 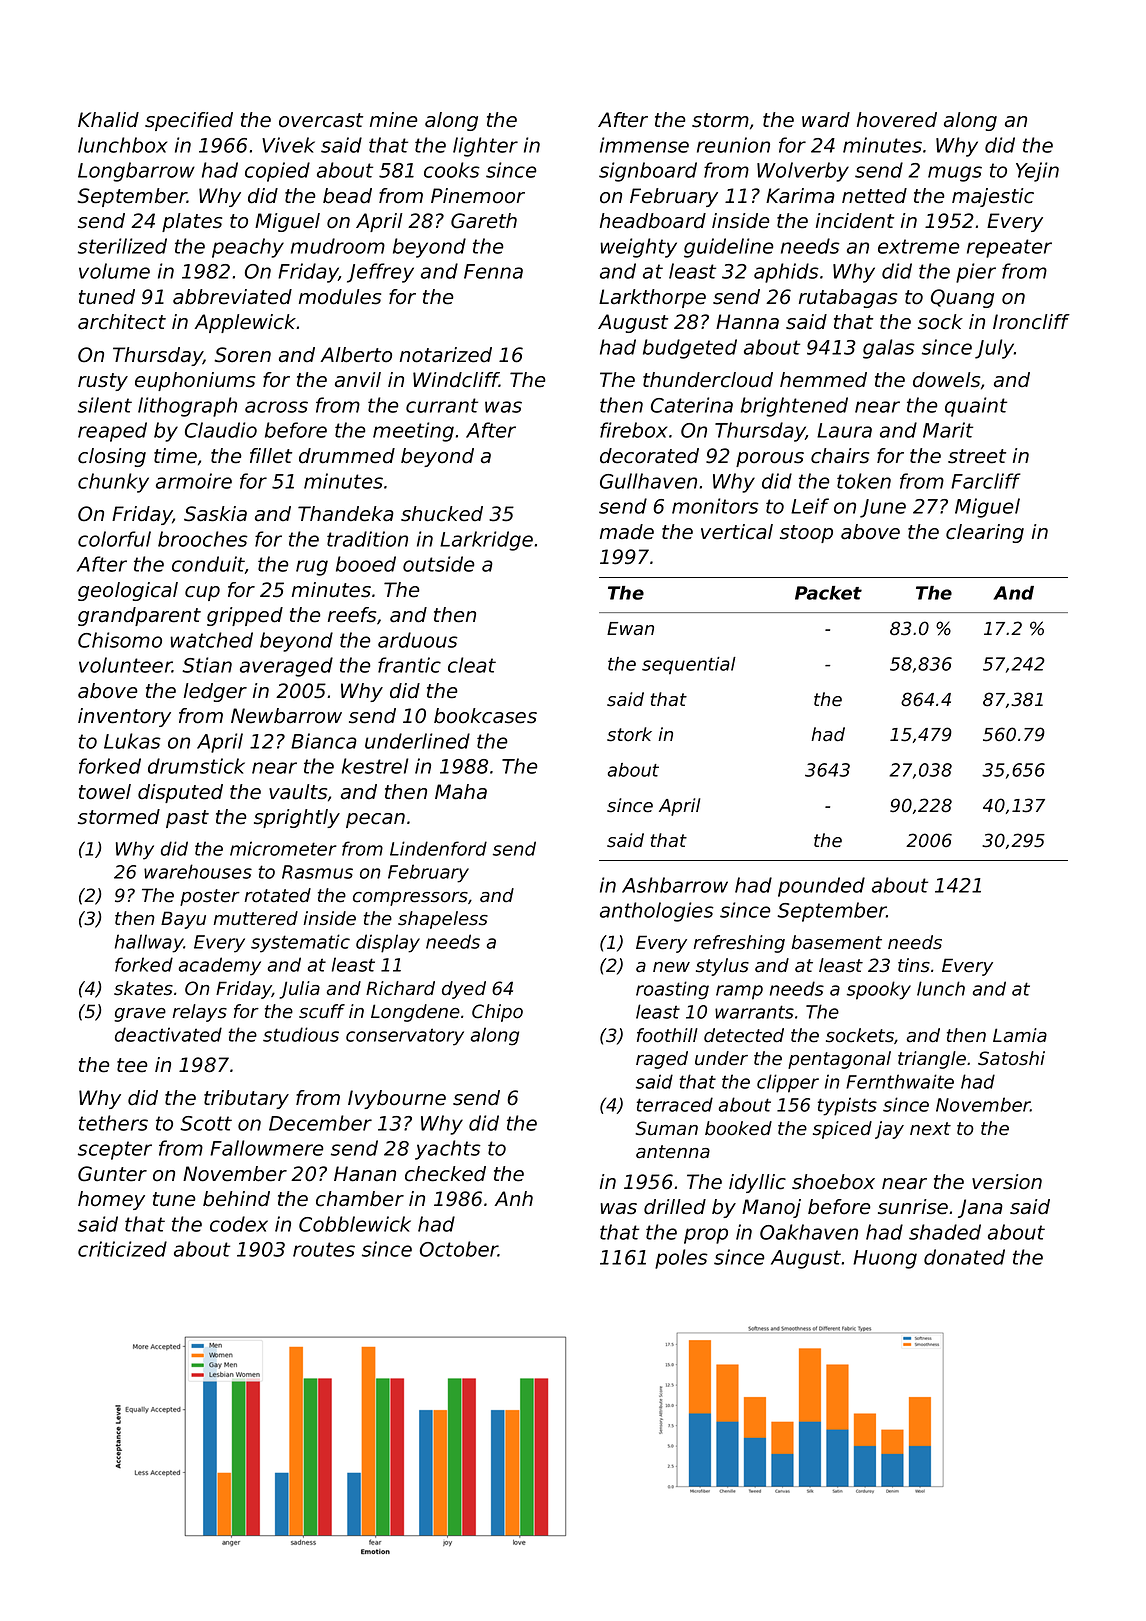 I want to click on Maha, so click(x=461, y=792).
